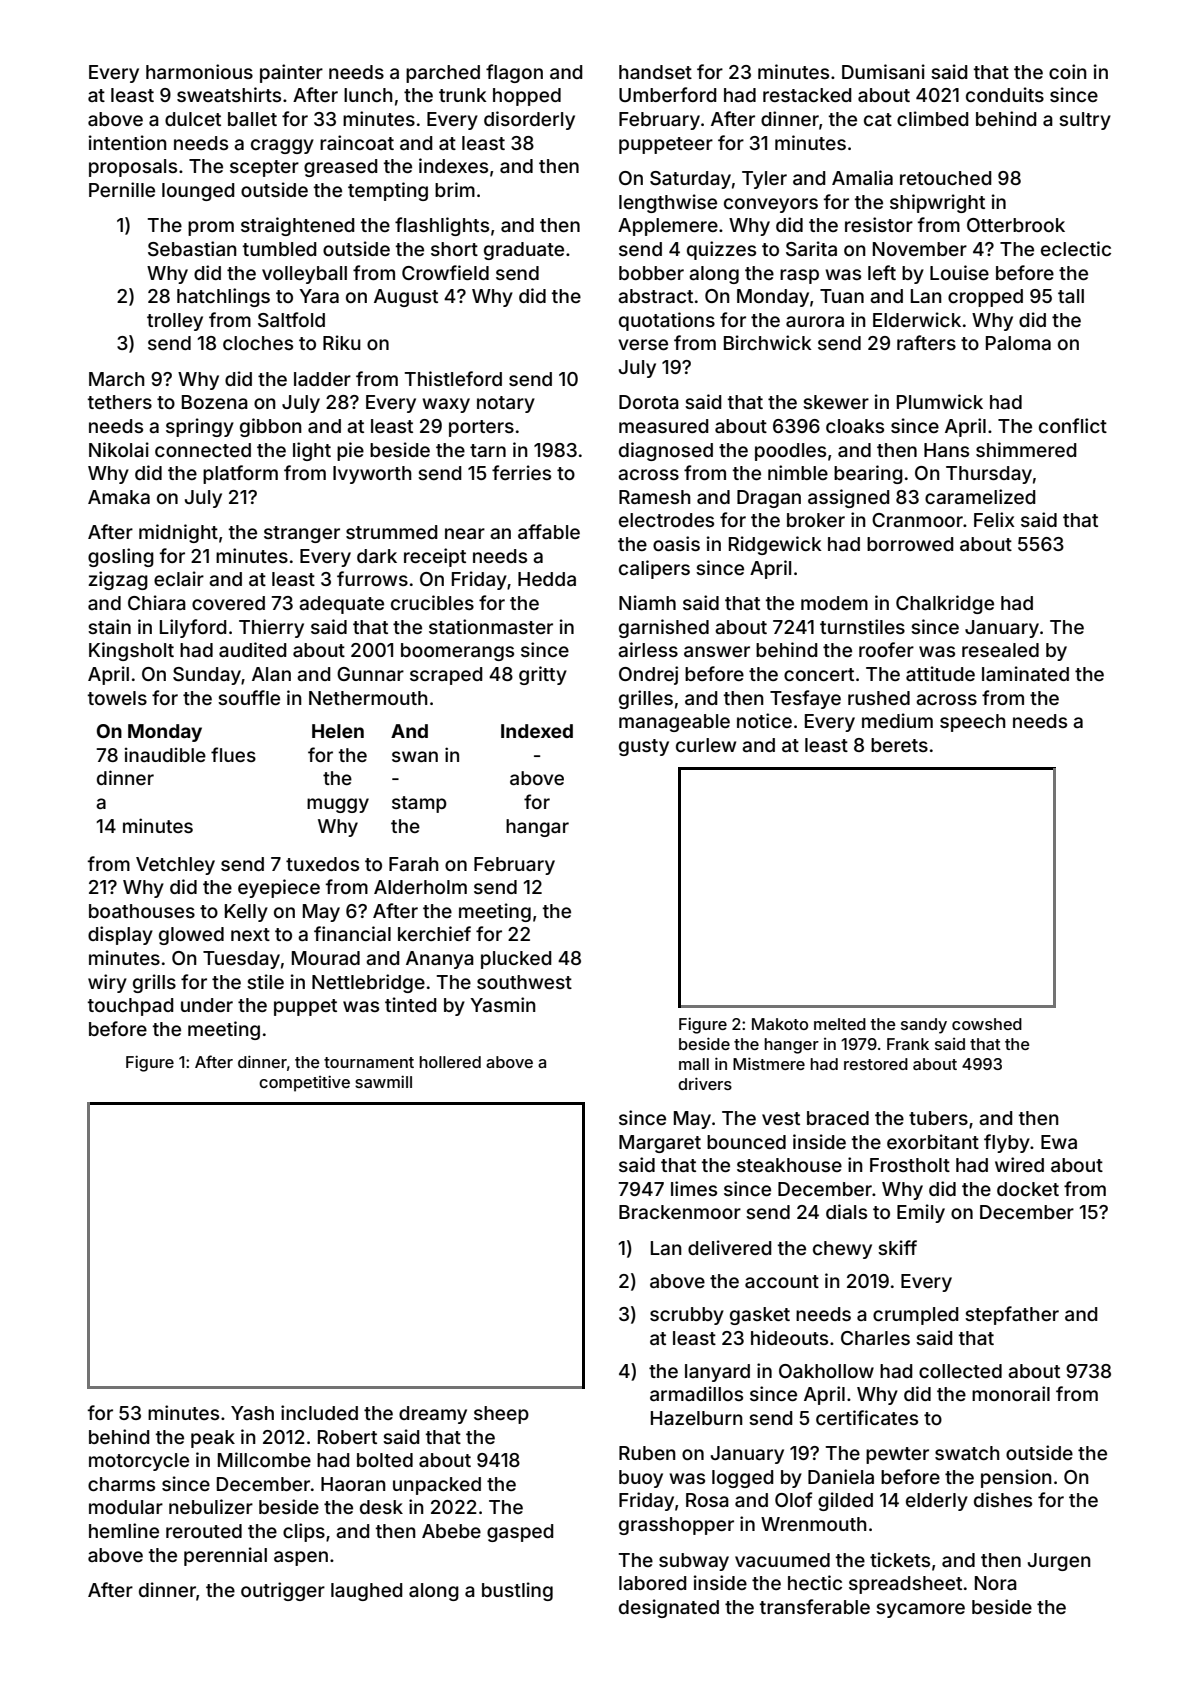  I want to click on laughed, so click(367, 1592).
